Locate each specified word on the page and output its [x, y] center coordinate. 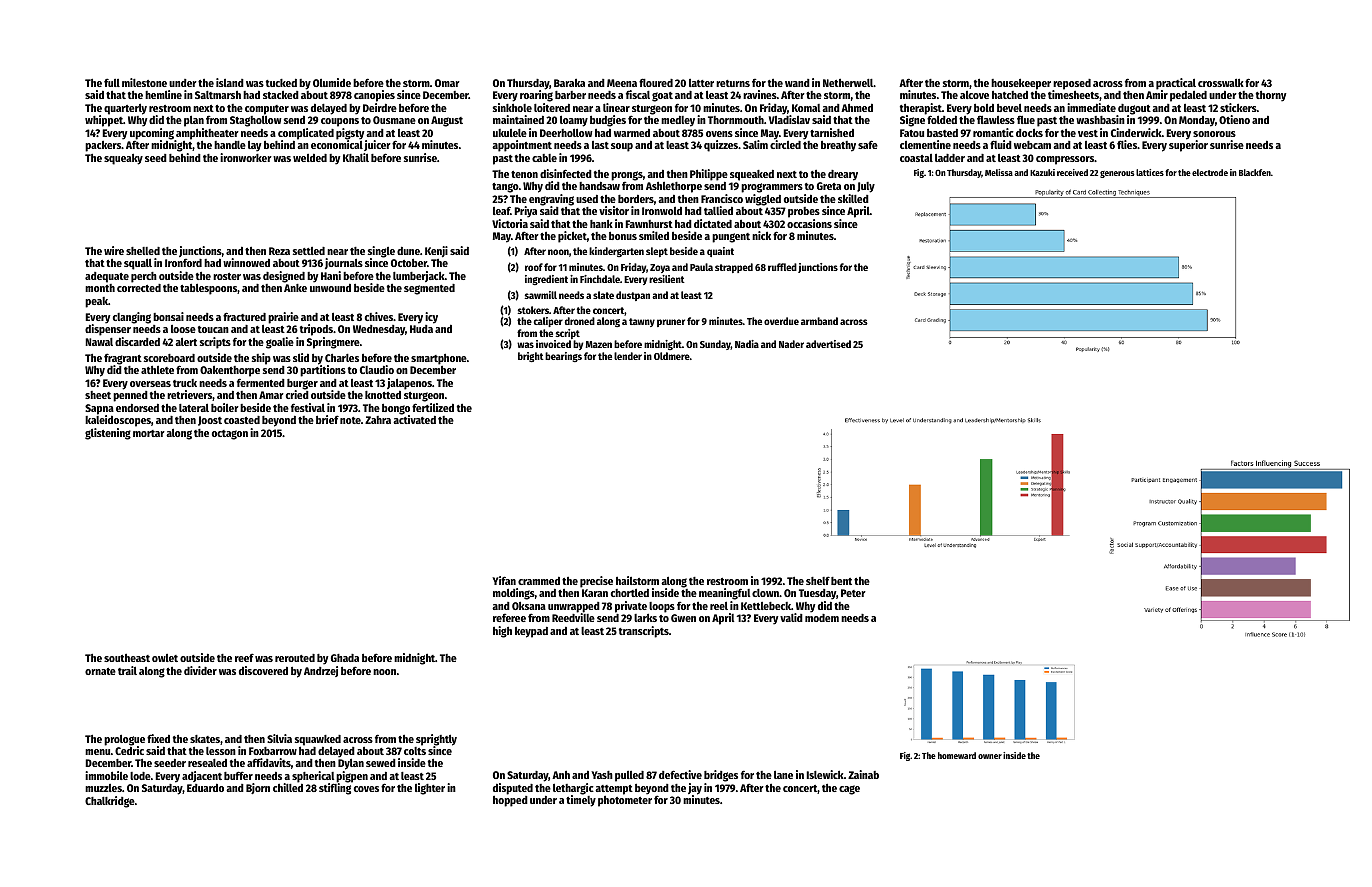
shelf [818, 580]
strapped [734, 268]
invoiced [553, 344]
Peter [853, 593]
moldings [514, 594]
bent [841, 581]
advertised [828, 344]
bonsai [168, 316]
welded [310, 158]
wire [114, 250]
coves [366, 789]
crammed [539, 581]
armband [819, 321]
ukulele [510, 133]
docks [1029, 133]
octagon [230, 435]
